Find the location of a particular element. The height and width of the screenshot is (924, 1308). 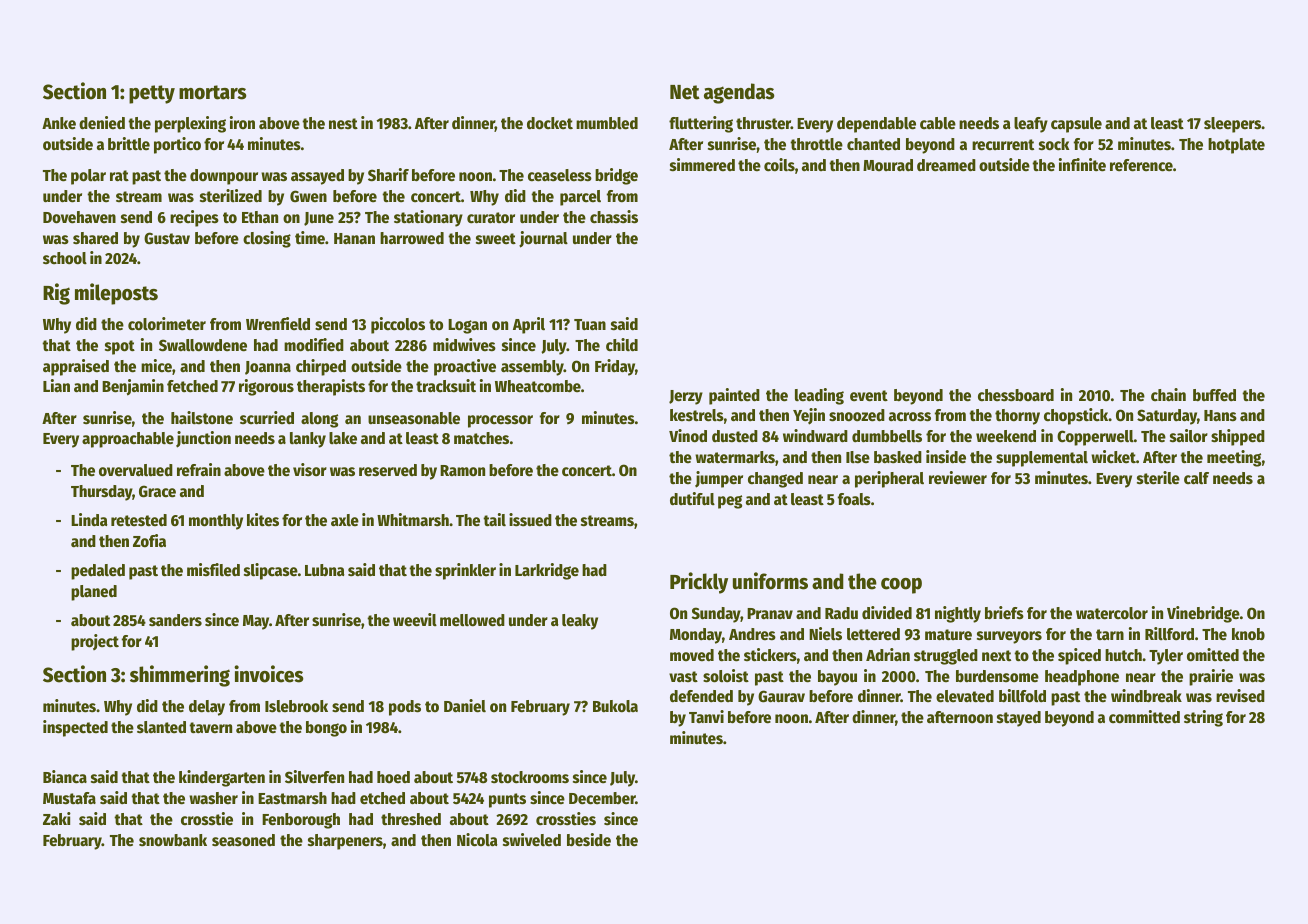

sleepers is located at coordinates (1233, 125).
